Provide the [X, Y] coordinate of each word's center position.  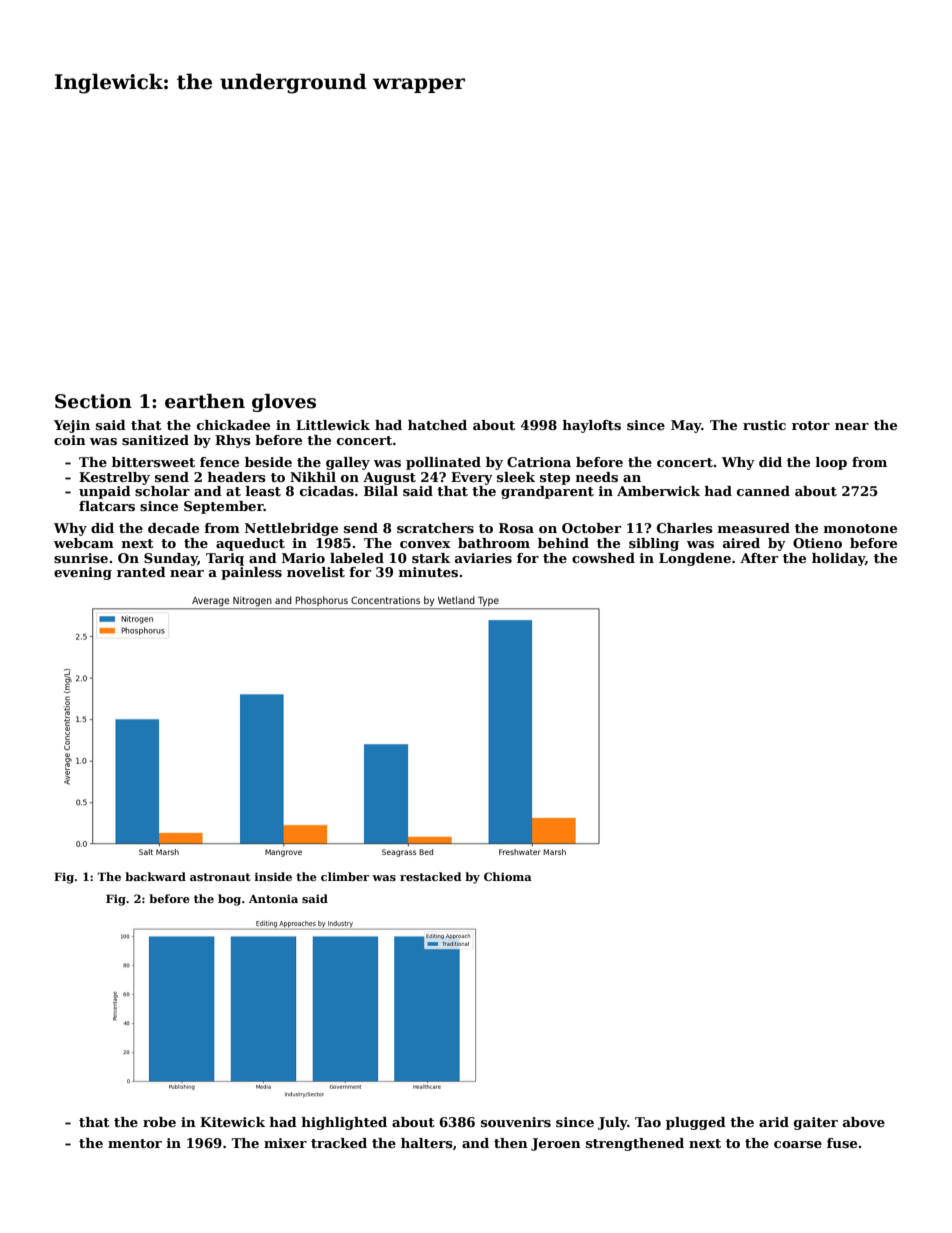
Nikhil [313, 477]
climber [345, 876]
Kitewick [232, 1122]
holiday [838, 559]
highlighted [344, 1123]
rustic [764, 425]
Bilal [381, 491]
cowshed [603, 558]
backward [155, 876]
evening [83, 573]
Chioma [508, 876]
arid [774, 1122]
